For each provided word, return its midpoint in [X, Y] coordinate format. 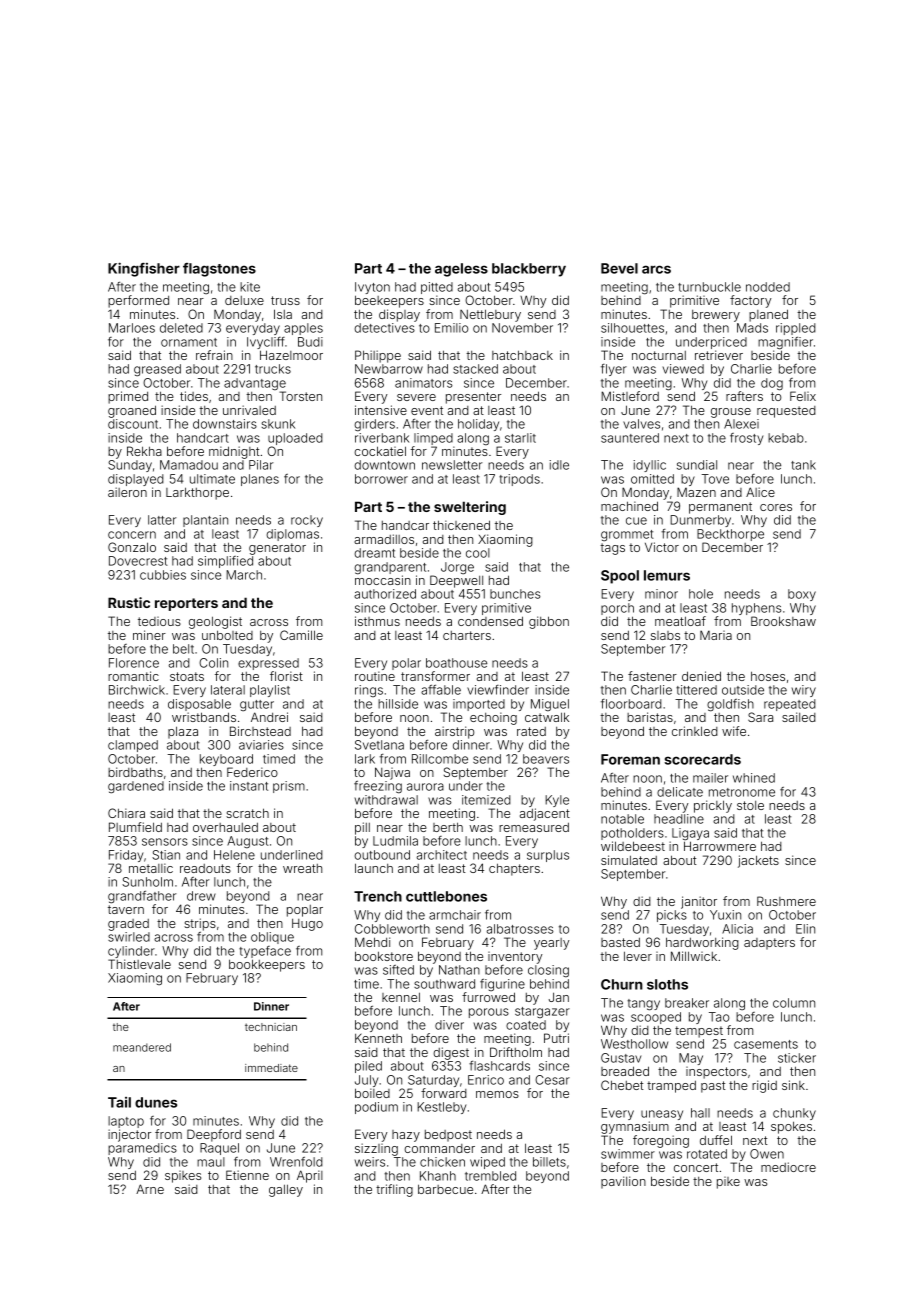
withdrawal [386, 800]
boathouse [456, 663]
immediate [271, 1068]
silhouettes [632, 328]
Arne [150, 1189]
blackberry [529, 270]
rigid [764, 1086]
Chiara [126, 813]
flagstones [219, 270]
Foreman [630, 759]
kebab [786, 438]
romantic [133, 676]
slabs [665, 635]
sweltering [470, 508]
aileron [127, 492]
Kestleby [441, 1108]
